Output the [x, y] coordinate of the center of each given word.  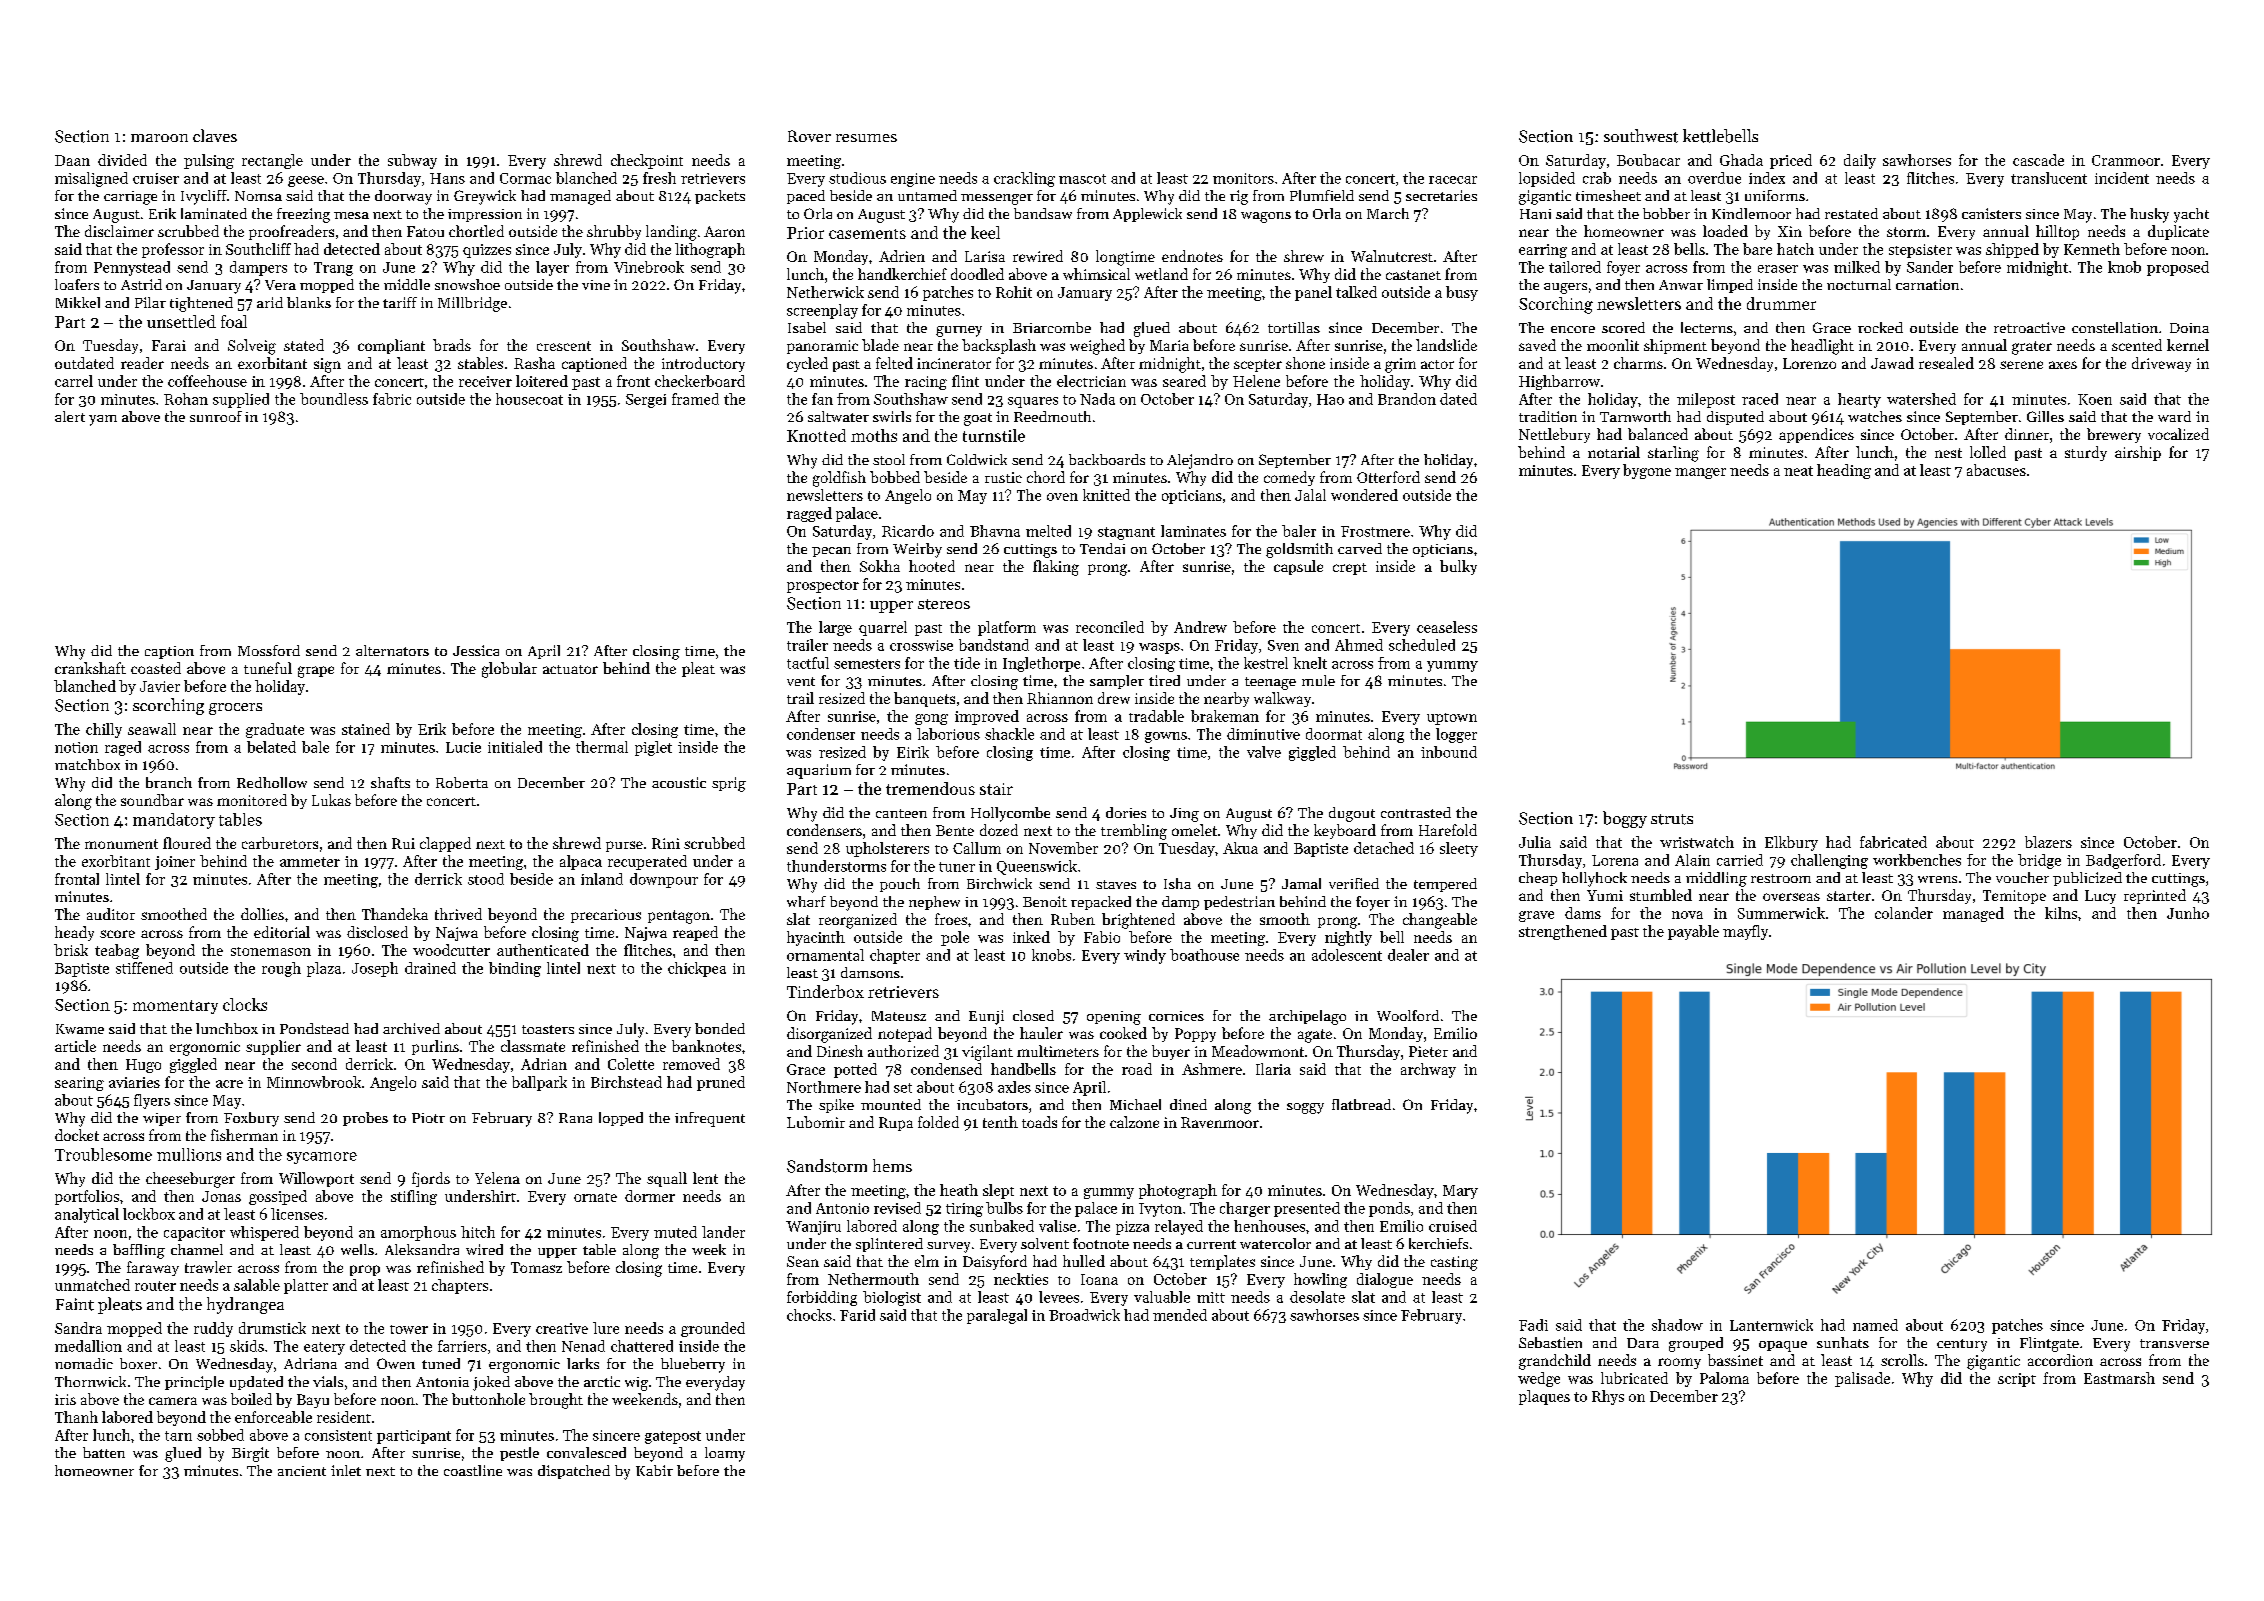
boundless [334, 399]
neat [1798, 471]
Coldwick [977, 459]
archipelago [1307, 1017]
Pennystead [132, 268]
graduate [275, 730]
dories [1126, 812]
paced [806, 197]
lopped [621, 1119]
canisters [1991, 213]
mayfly [1745, 932]
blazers [2048, 842]
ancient [302, 1471]
